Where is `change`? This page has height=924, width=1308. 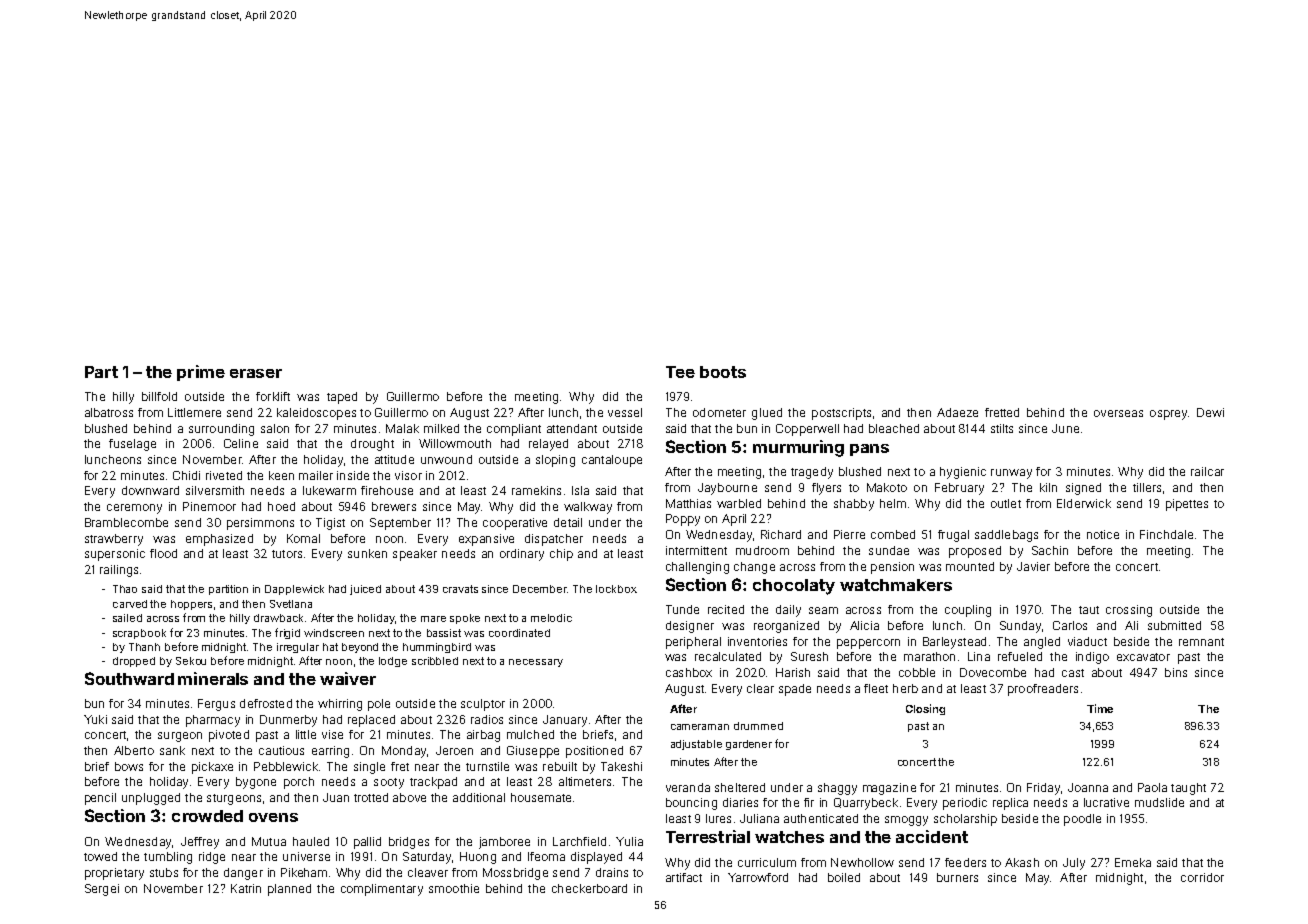 change is located at coordinates (754, 568).
